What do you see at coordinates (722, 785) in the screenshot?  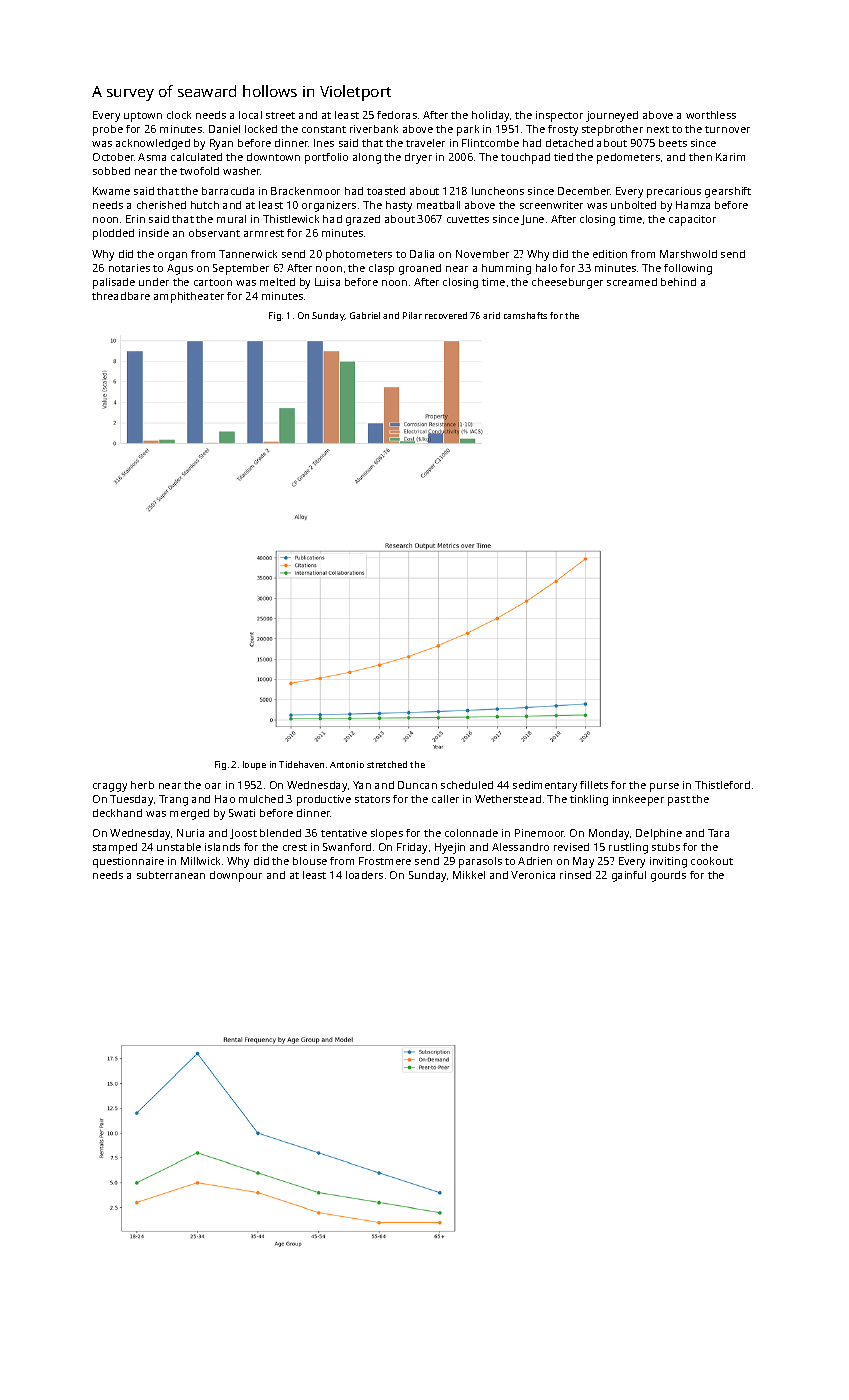 I see `Thistleford` at bounding box center [722, 785].
